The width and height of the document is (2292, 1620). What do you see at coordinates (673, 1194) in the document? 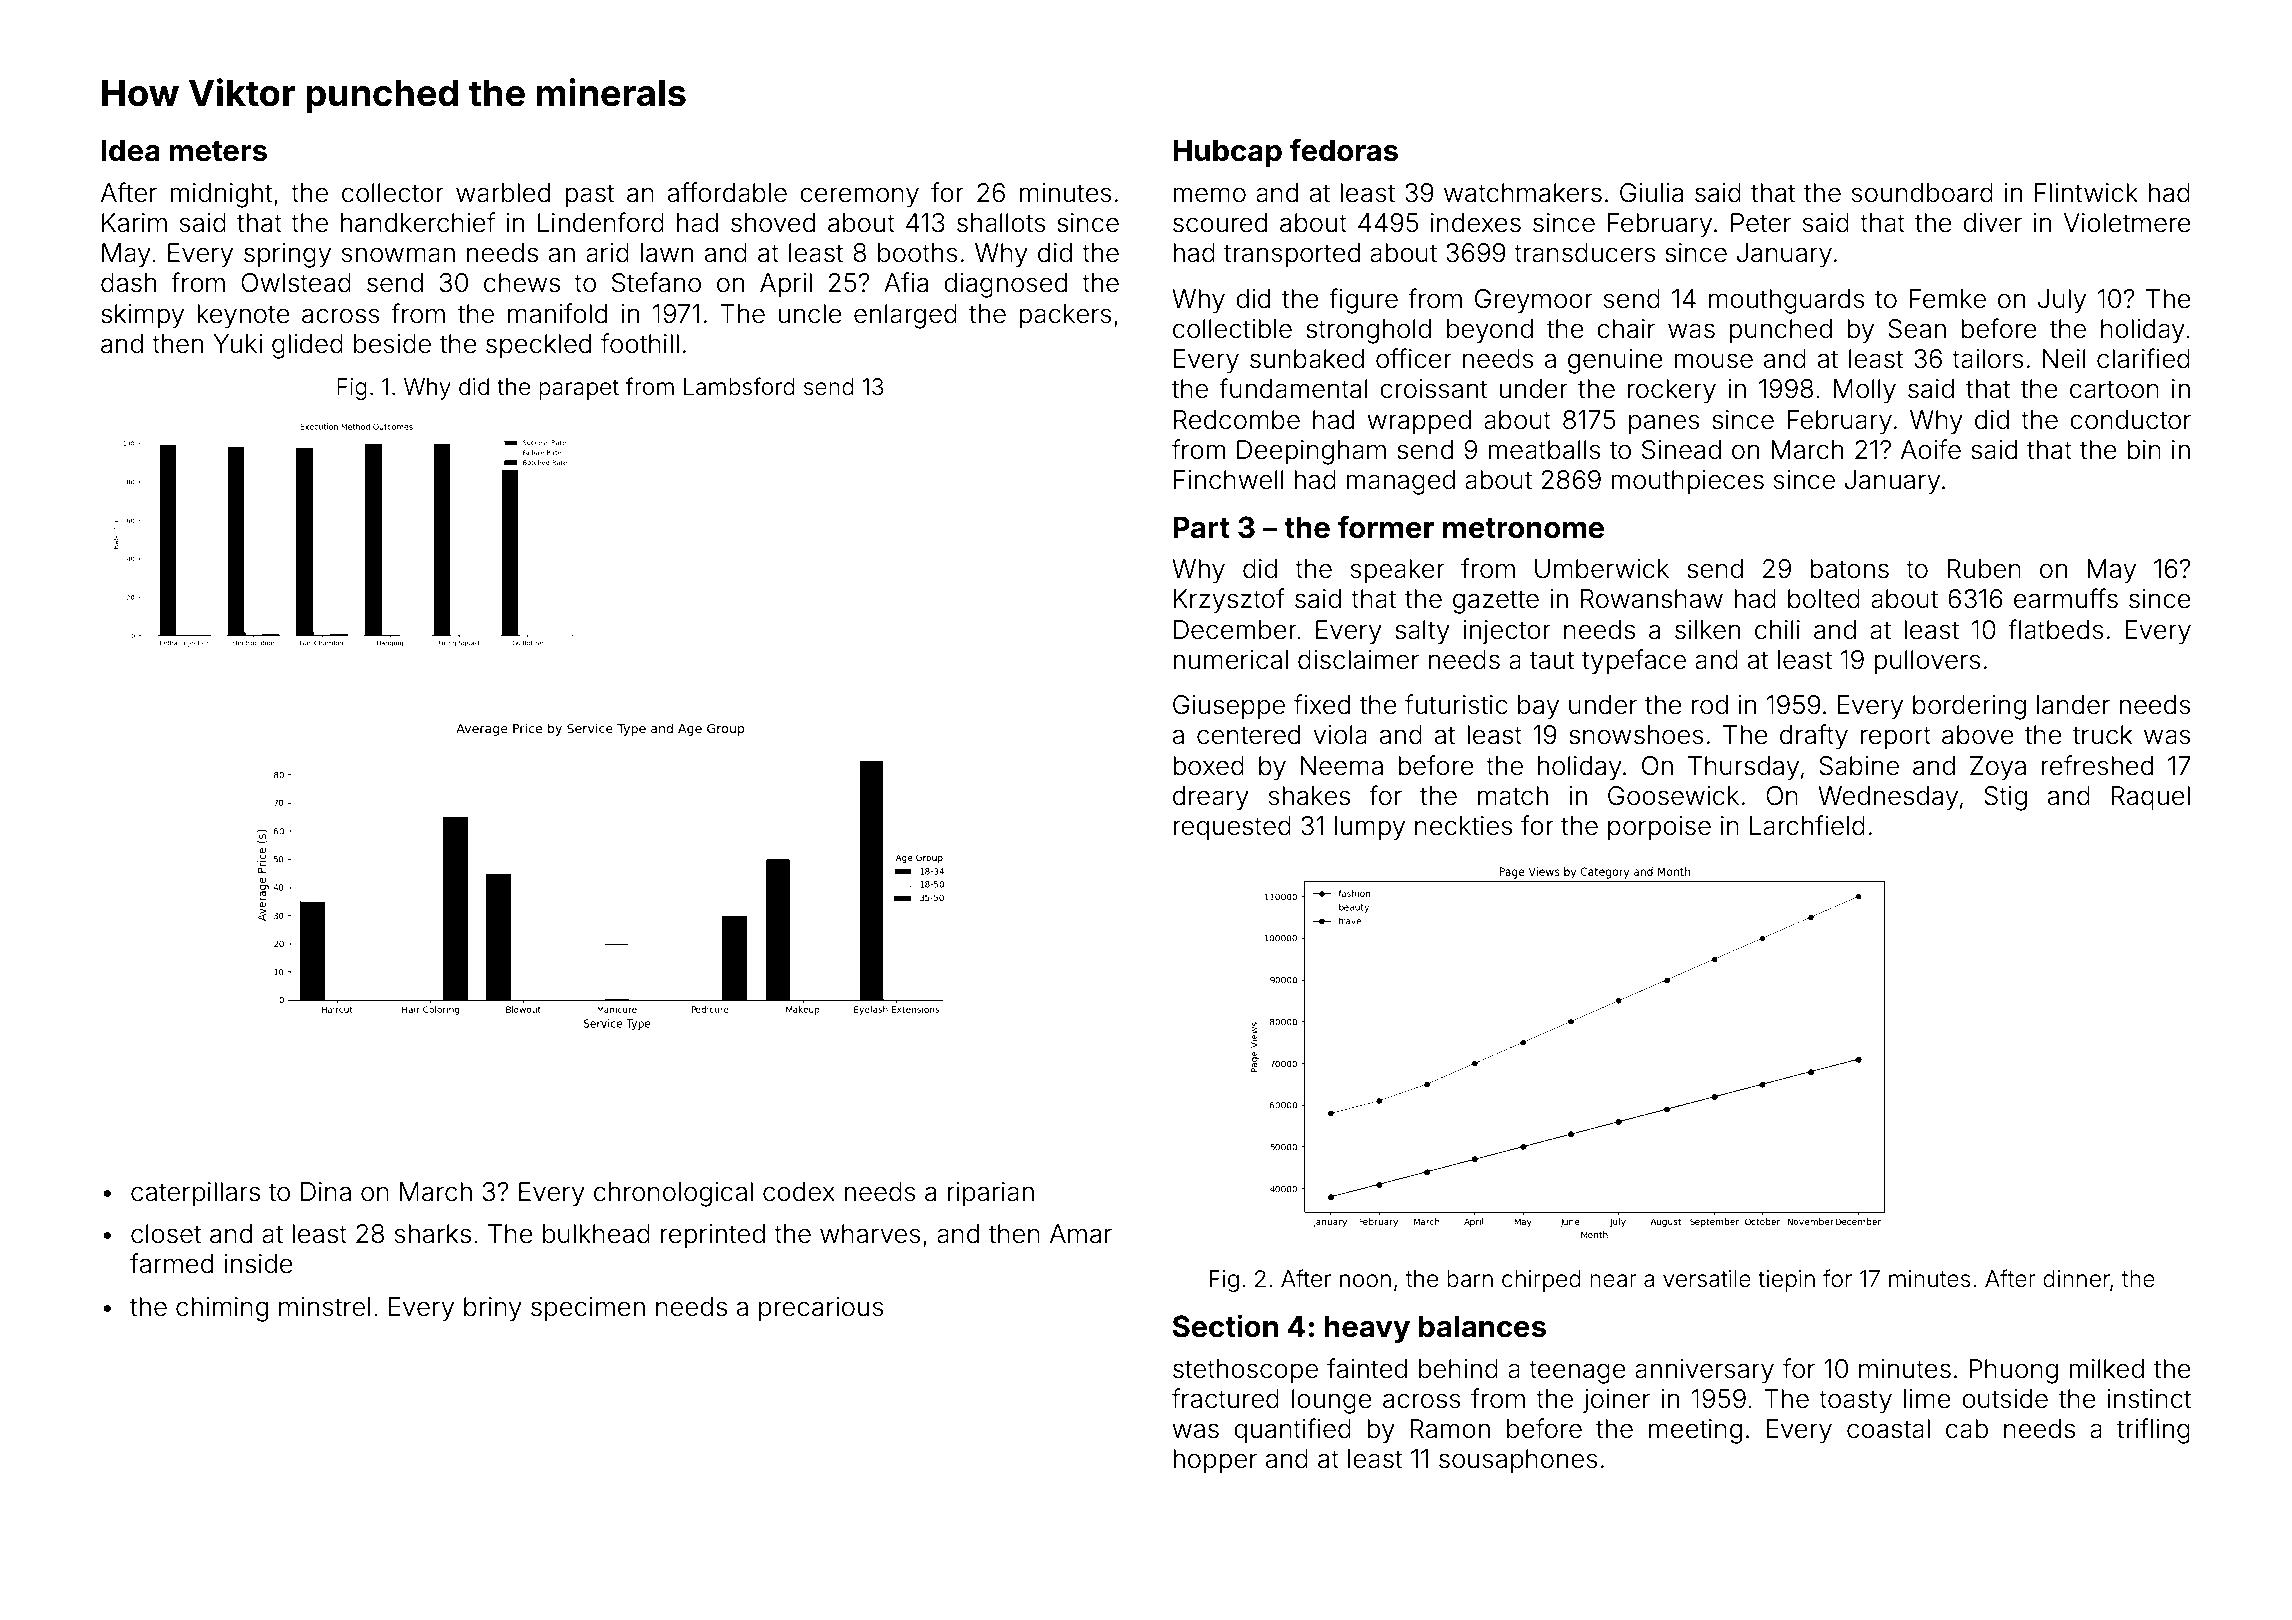
I see `chronological` at bounding box center [673, 1194].
